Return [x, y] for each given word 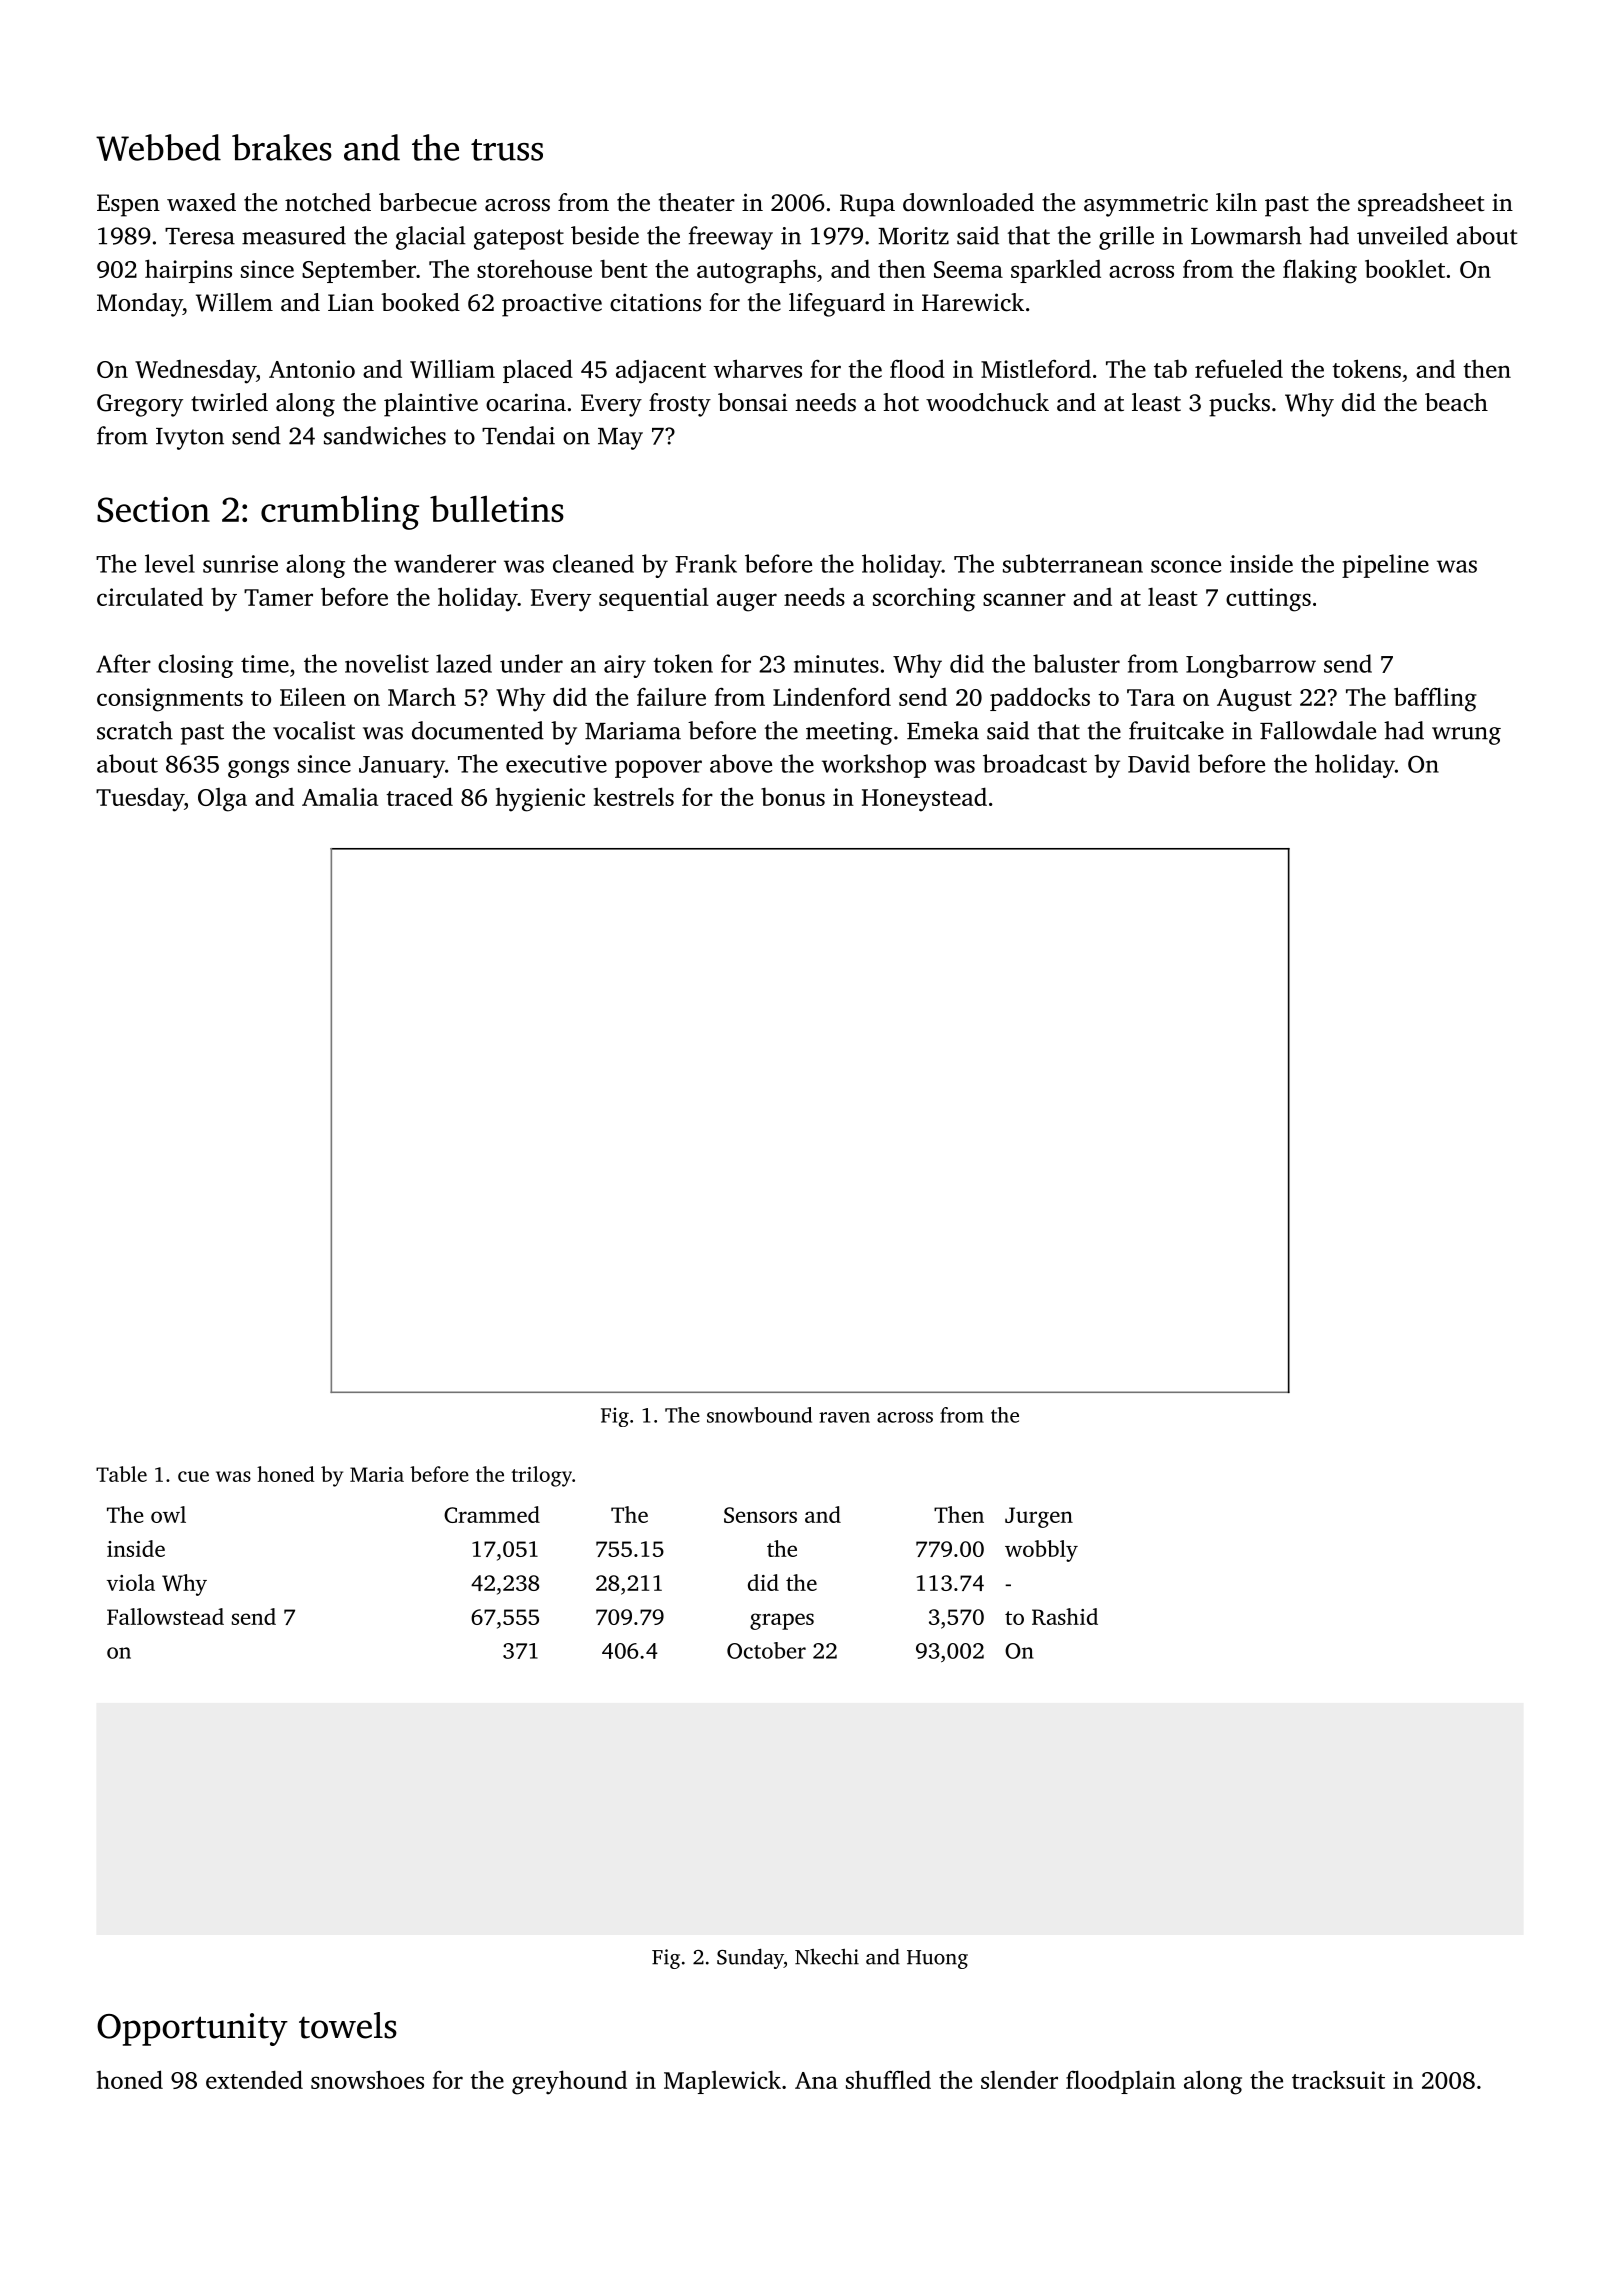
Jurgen [1039, 1517]
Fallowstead [165, 1616]
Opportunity [192, 2029]
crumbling [340, 512]
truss [507, 150]
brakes [282, 147]
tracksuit [1338, 2079]
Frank [706, 563]
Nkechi [827, 1957]
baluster [1076, 663]
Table [121, 1474]
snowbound [759, 1415]
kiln [1236, 202]
